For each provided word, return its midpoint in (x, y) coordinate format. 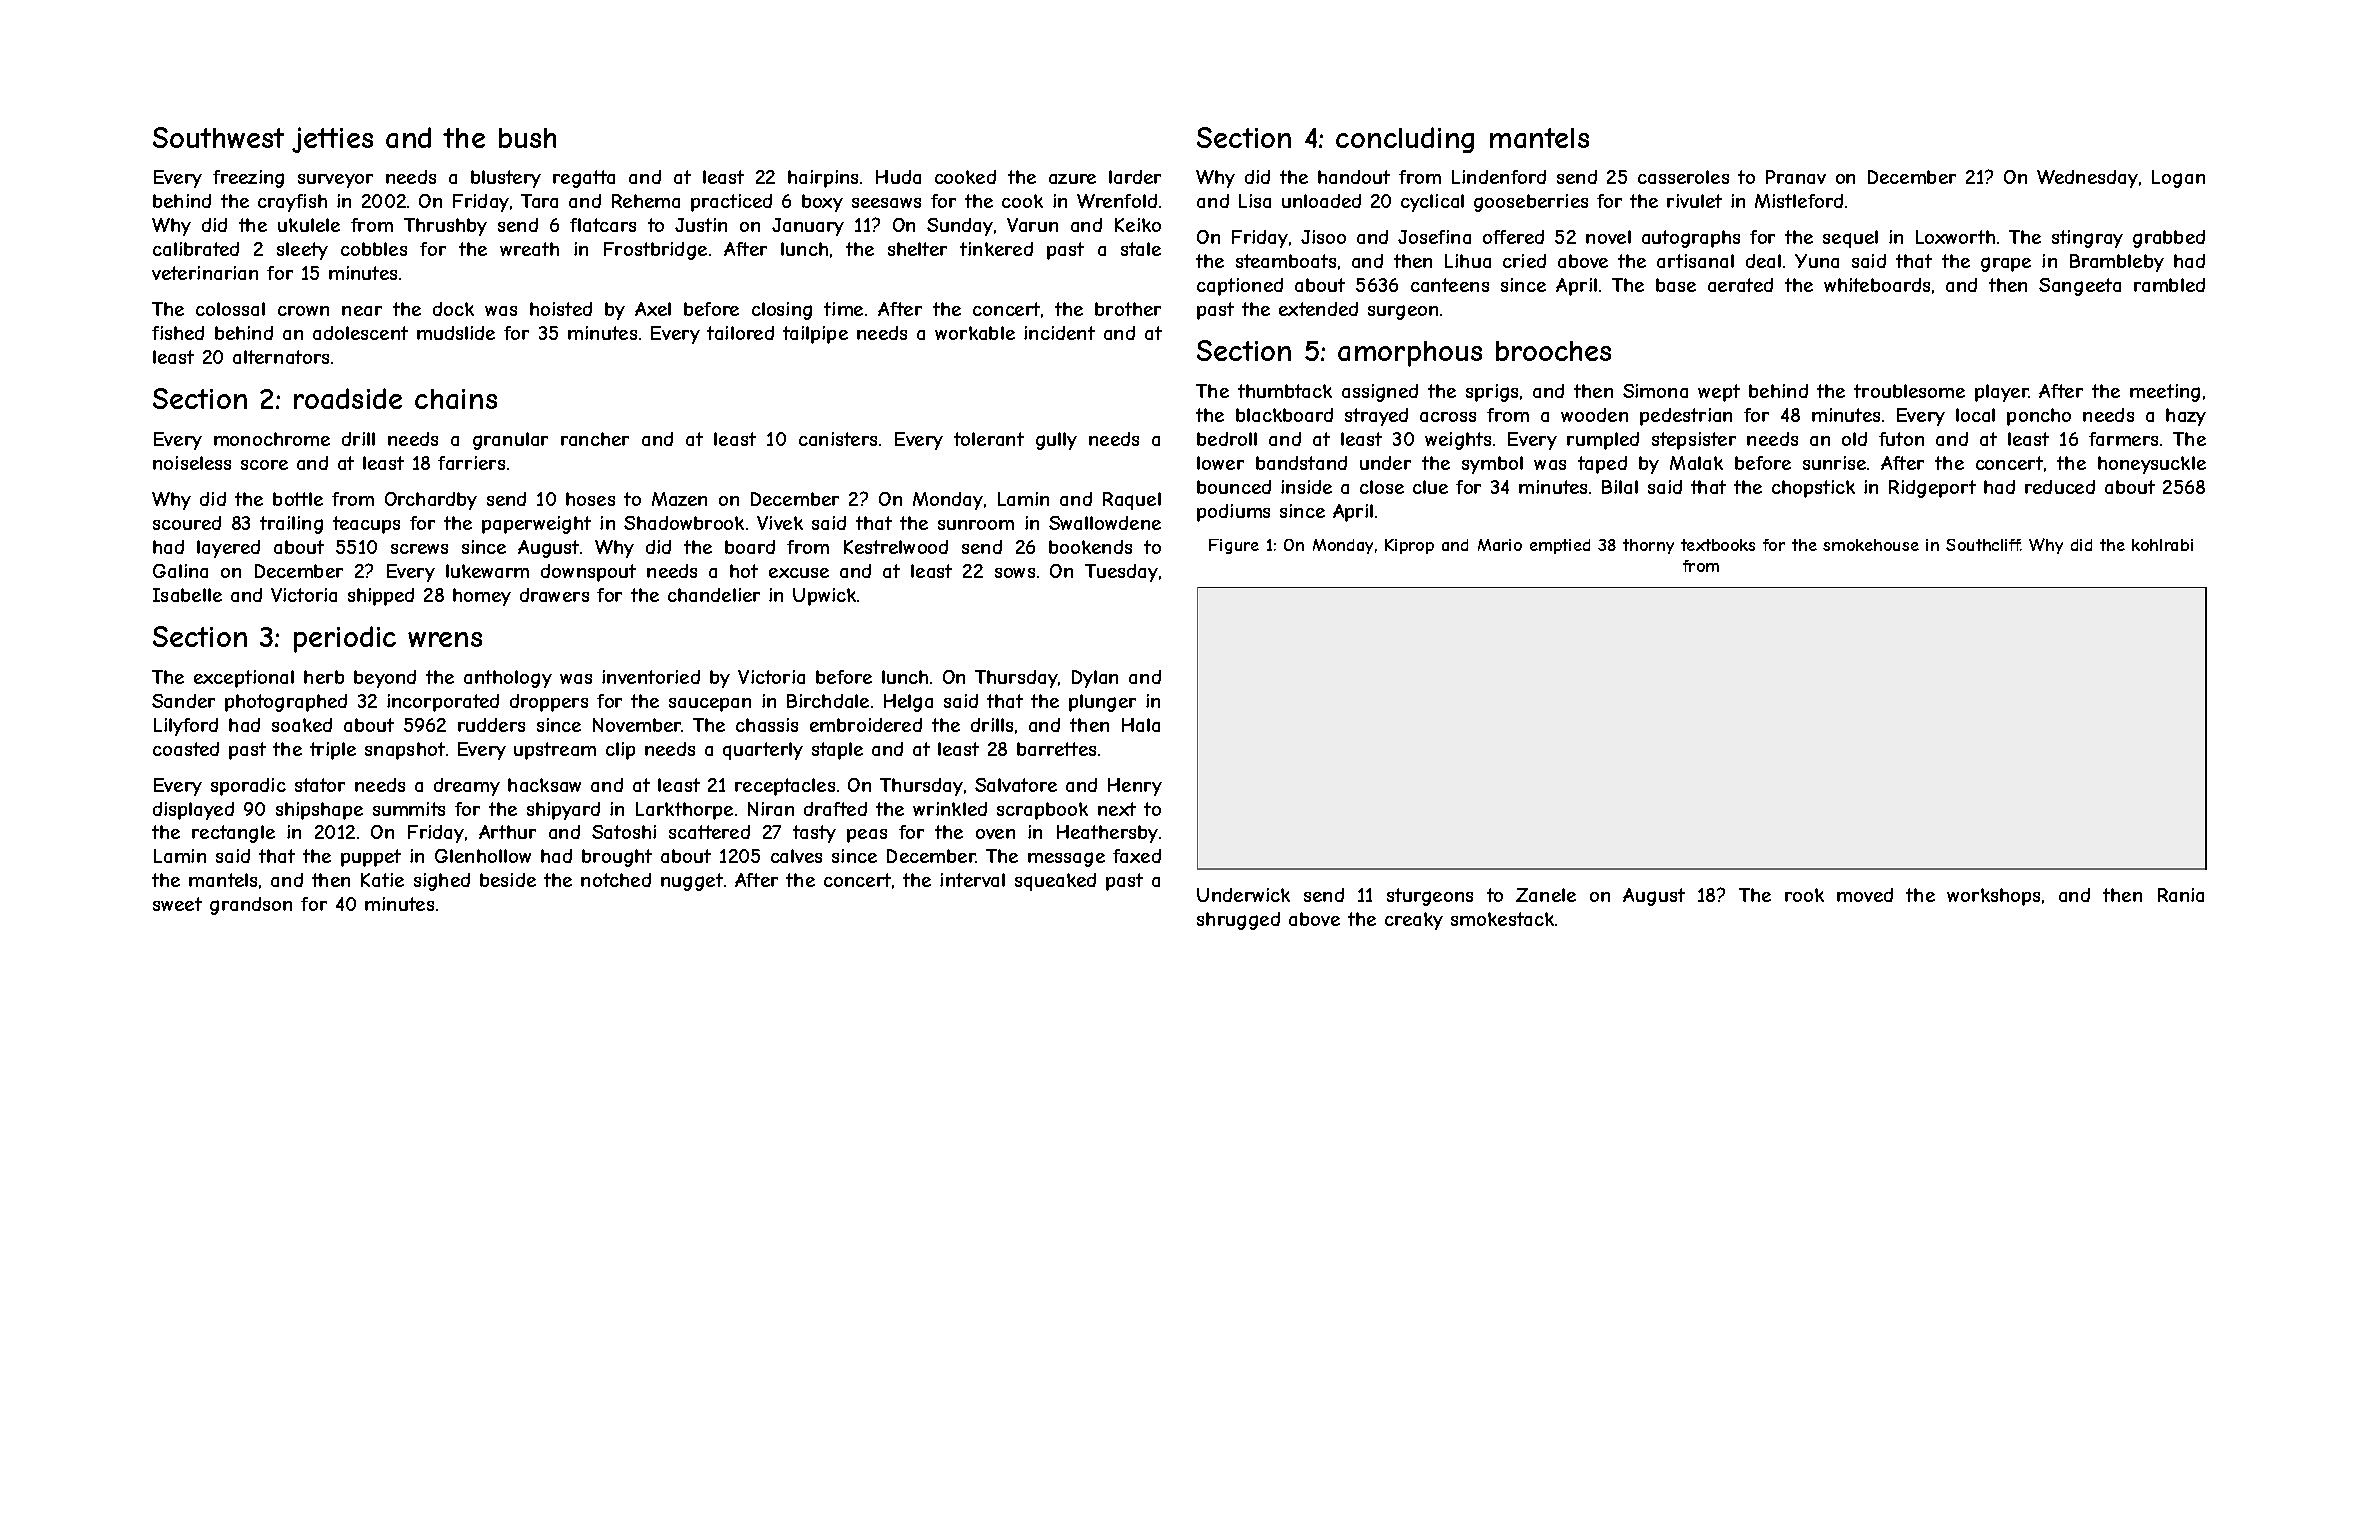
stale (1141, 249)
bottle (298, 499)
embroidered (866, 725)
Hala (1141, 725)
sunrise (1834, 463)
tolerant (989, 439)
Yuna (1817, 261)
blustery (506, 179)
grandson (251, 906)
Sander (183, 701)
